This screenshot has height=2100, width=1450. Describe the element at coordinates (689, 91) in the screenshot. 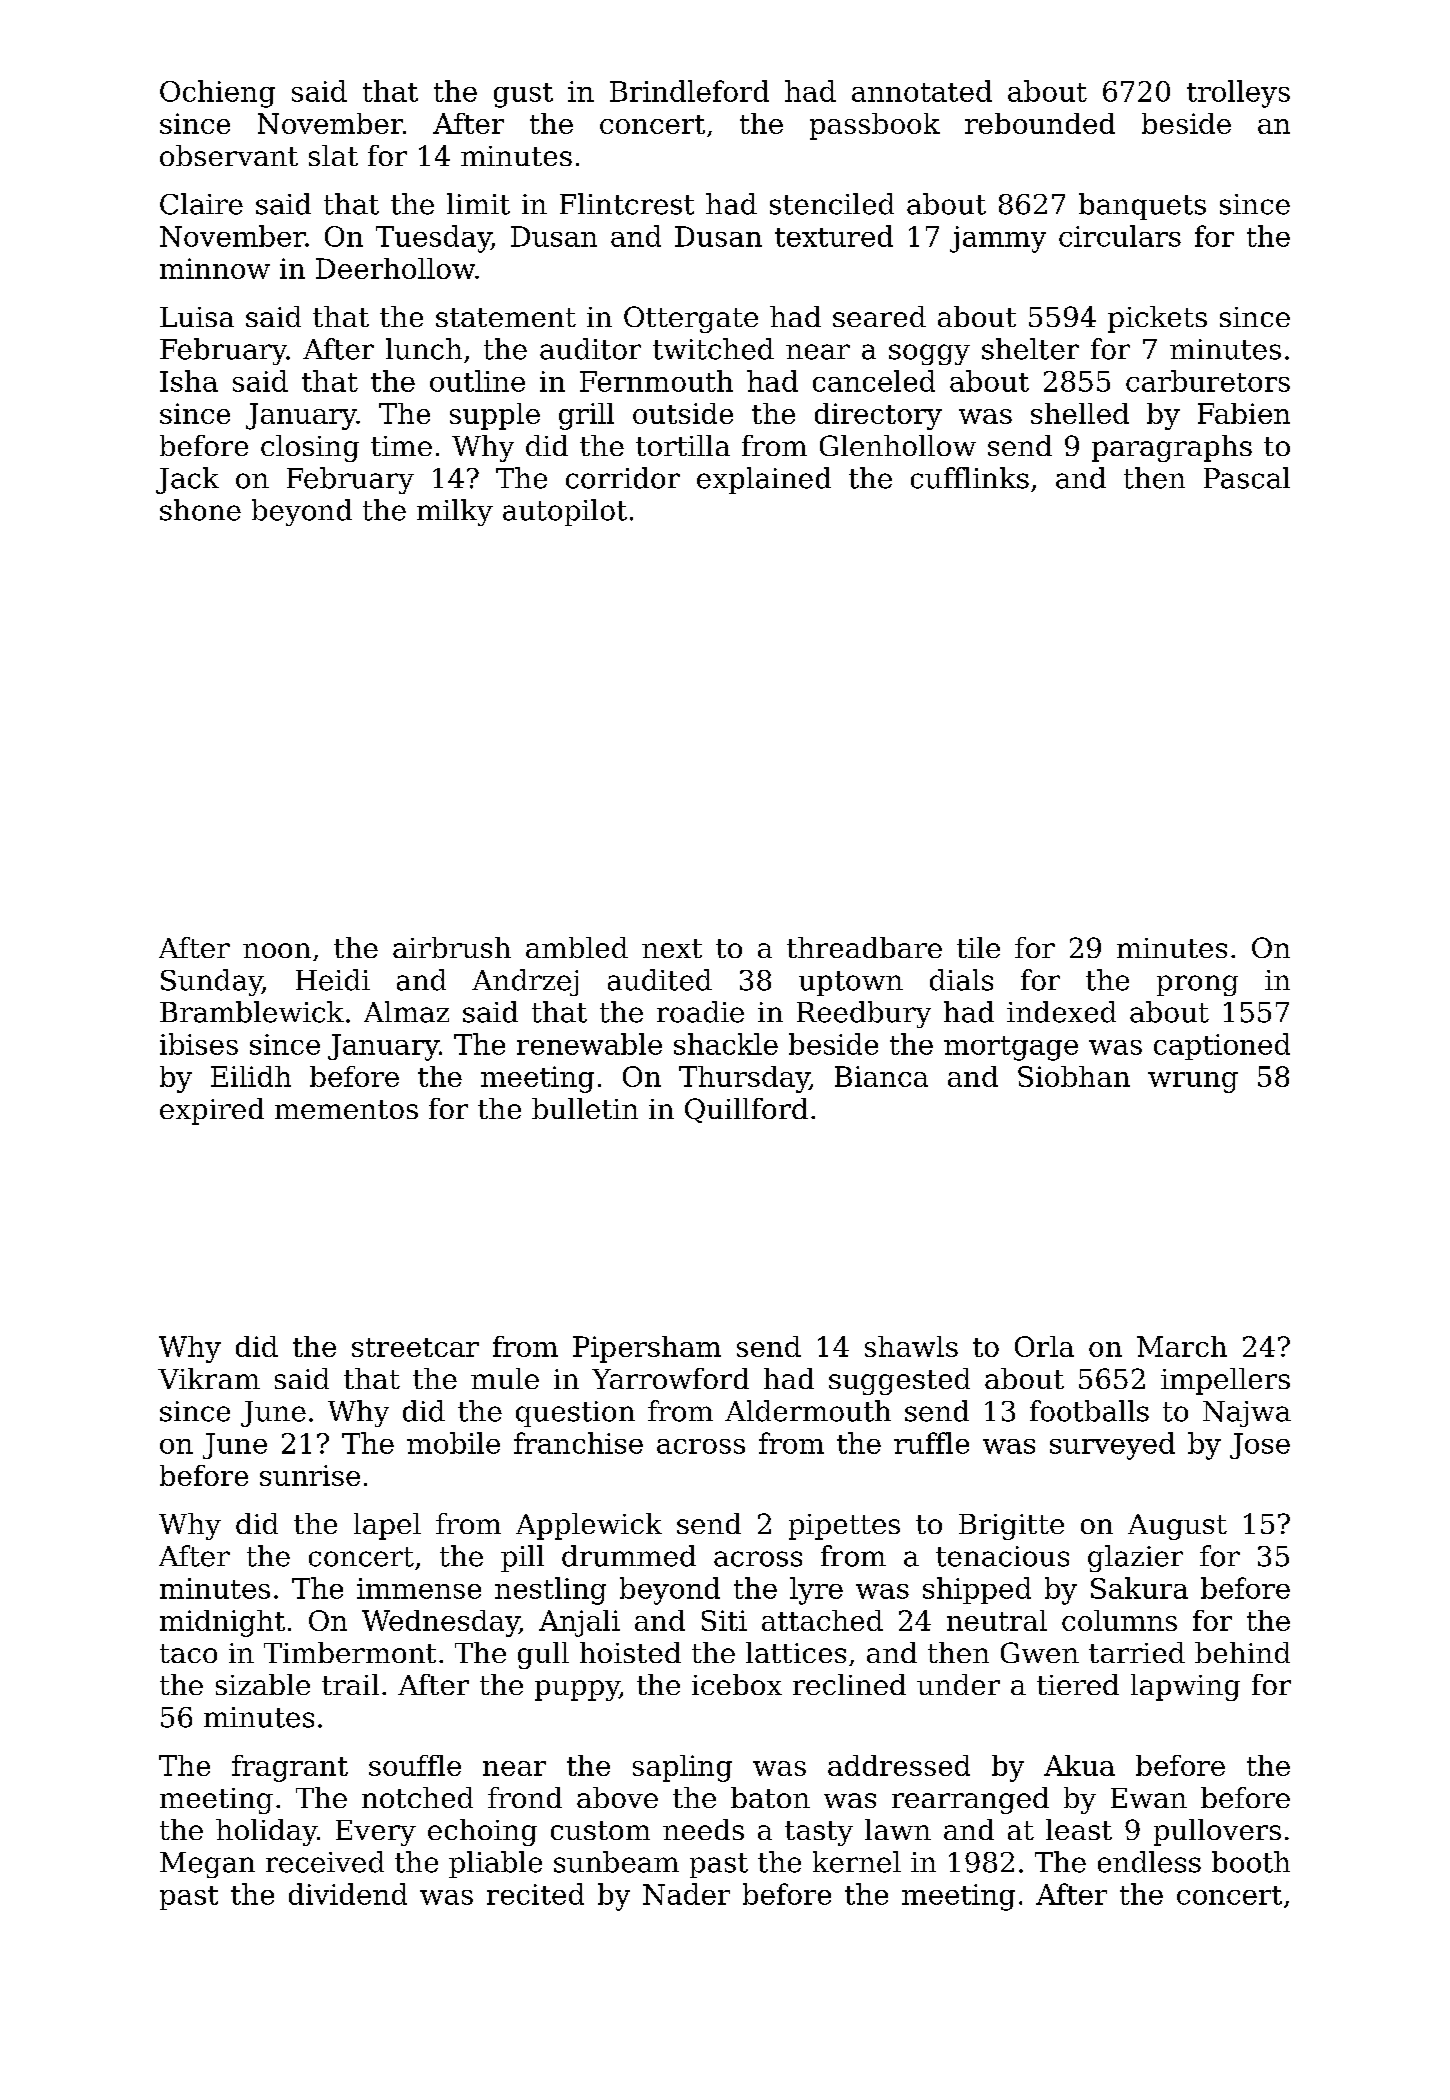

I see `Brindleford` at that location.
